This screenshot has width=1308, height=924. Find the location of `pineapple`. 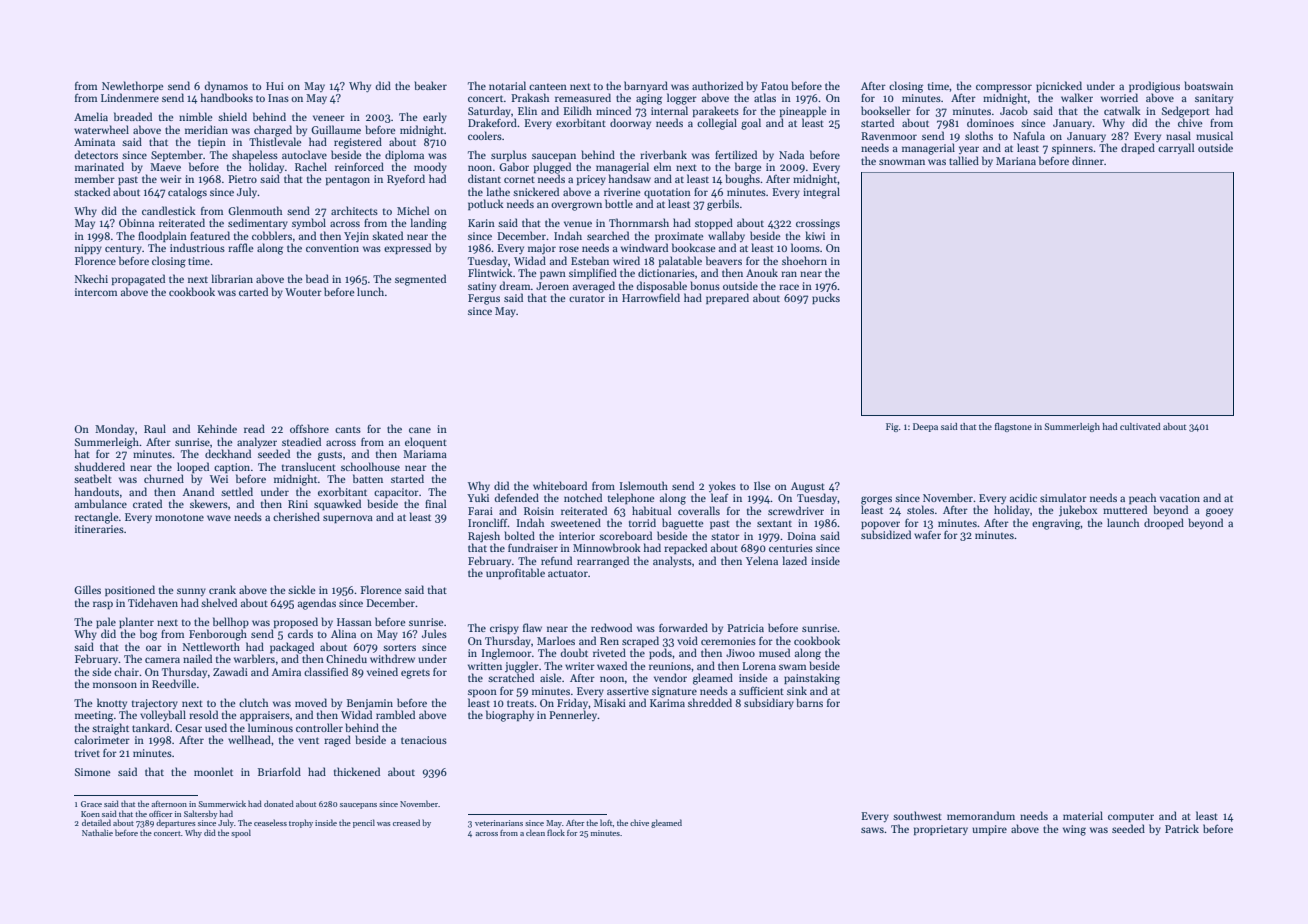

pineapple is located at coordinates (803, 111).
